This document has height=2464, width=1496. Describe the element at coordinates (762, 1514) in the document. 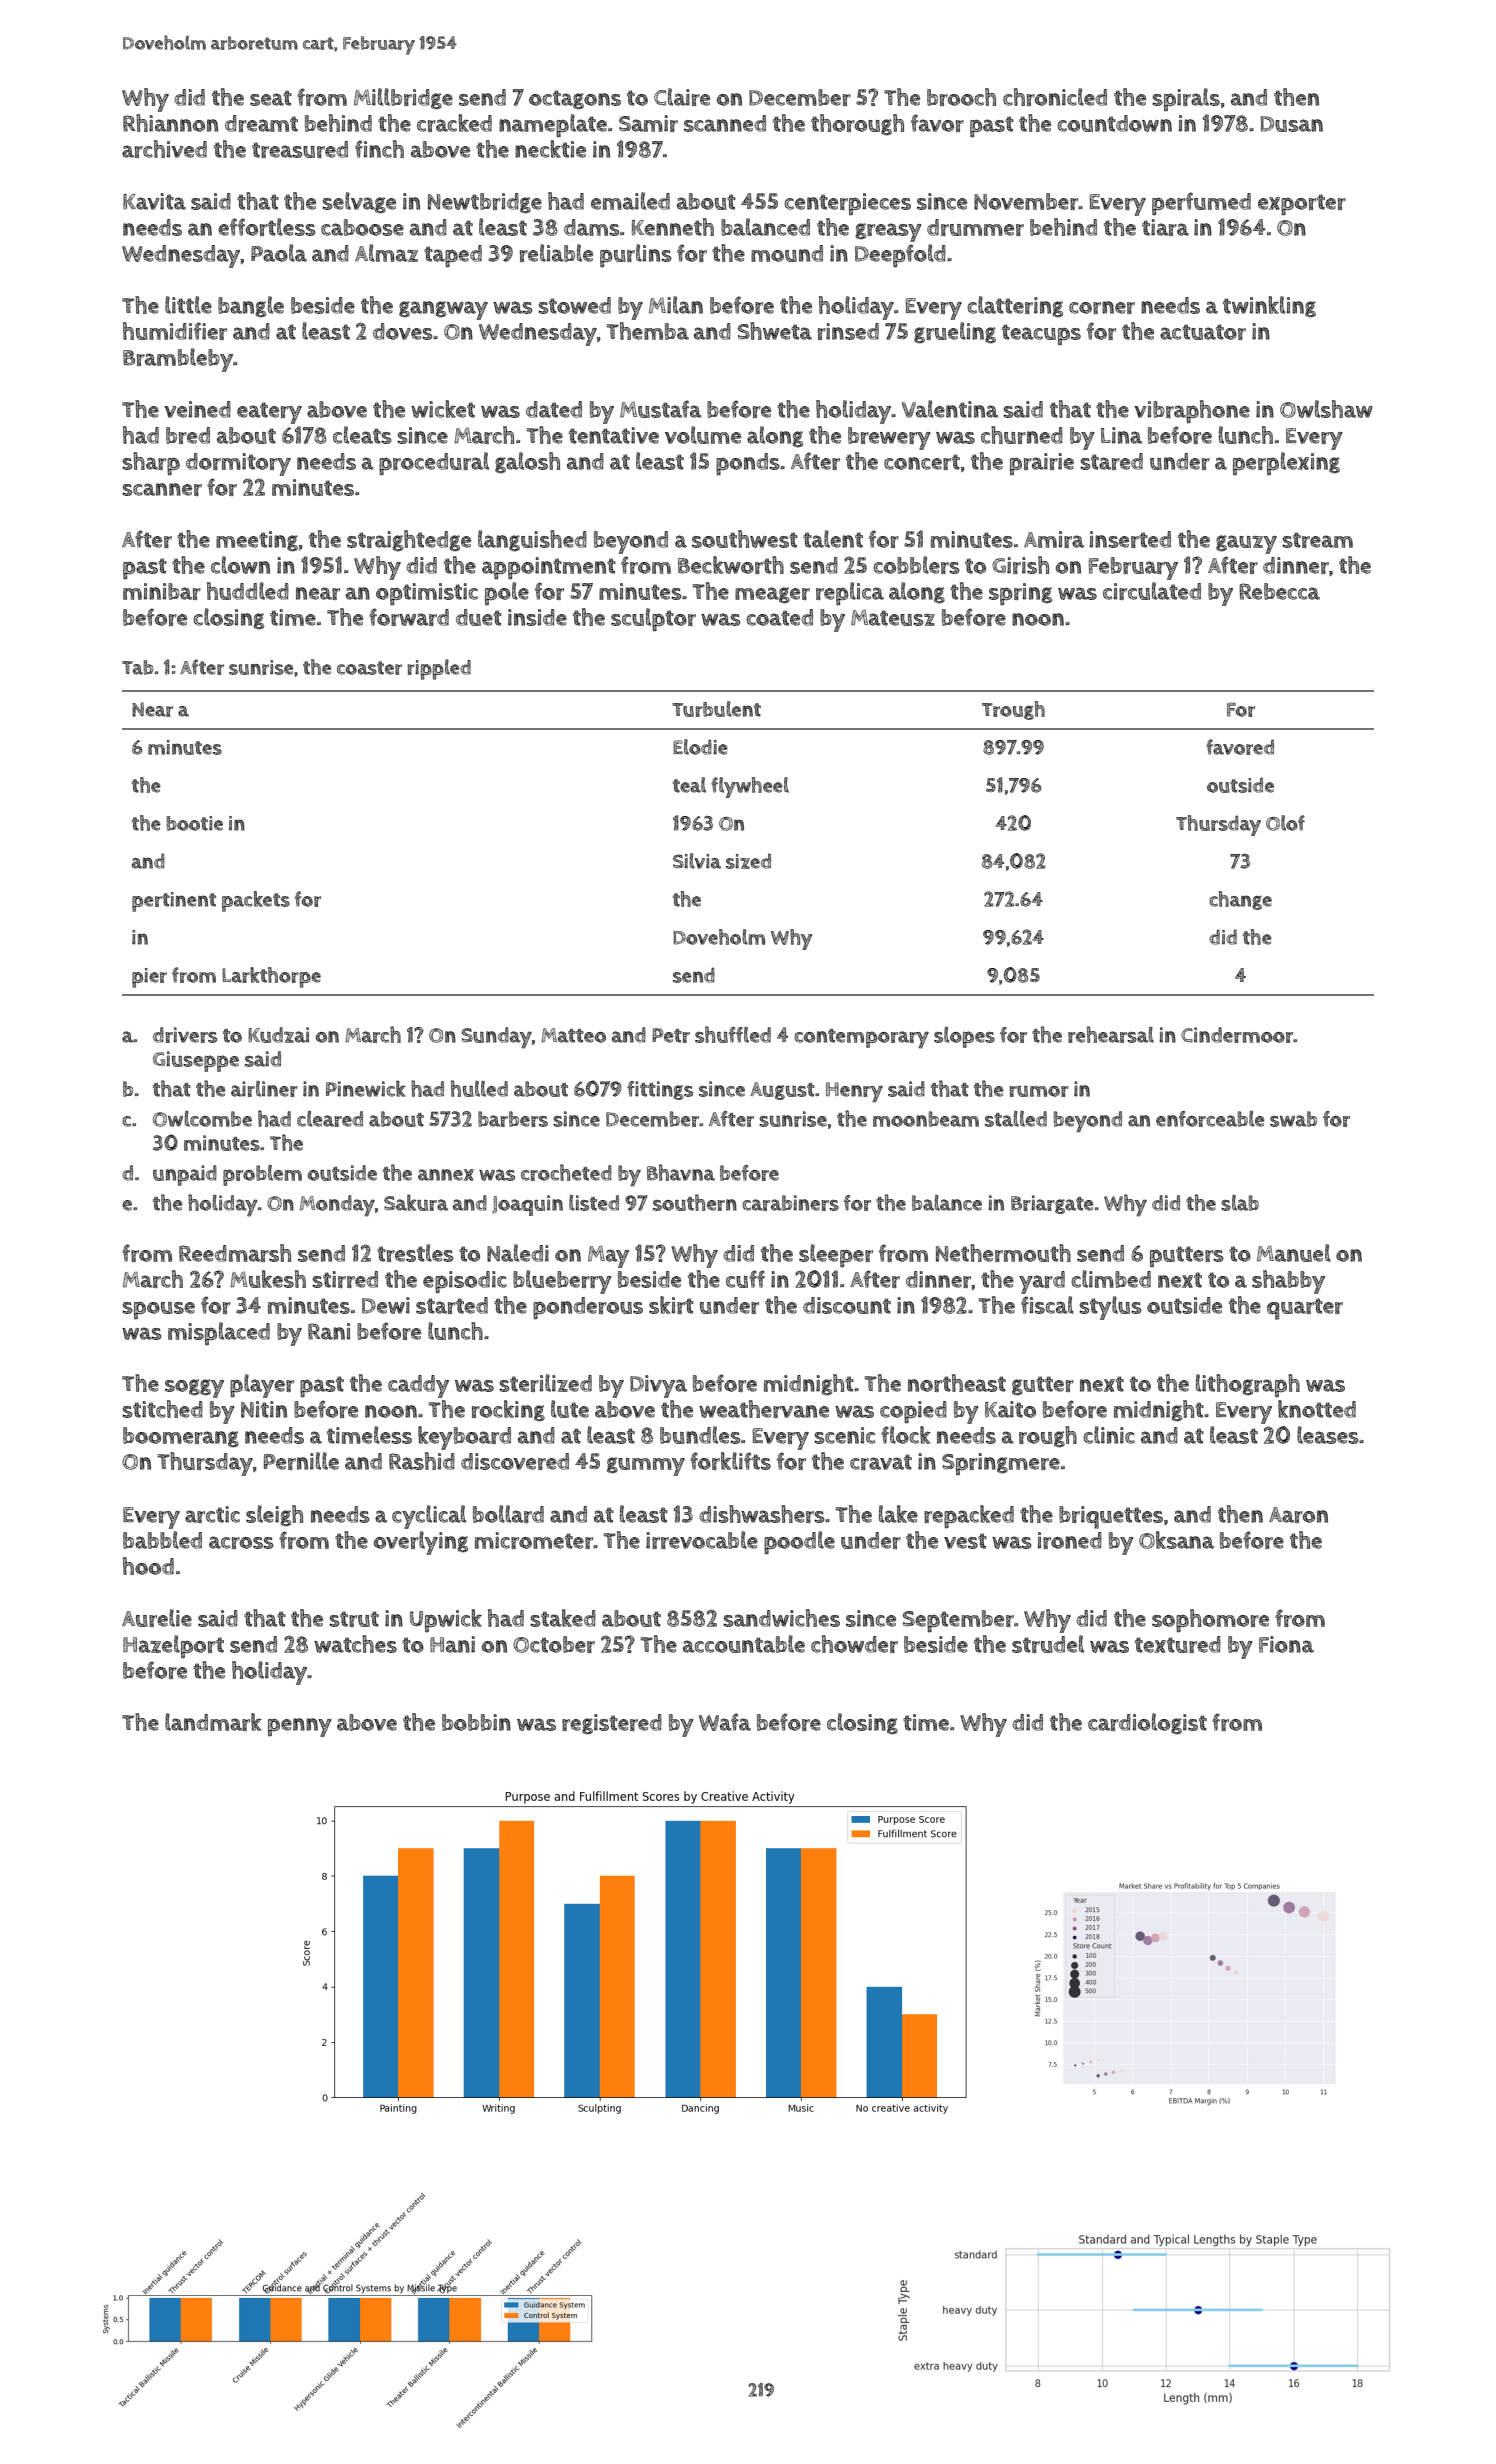

I see `dishwashers` at that location.
